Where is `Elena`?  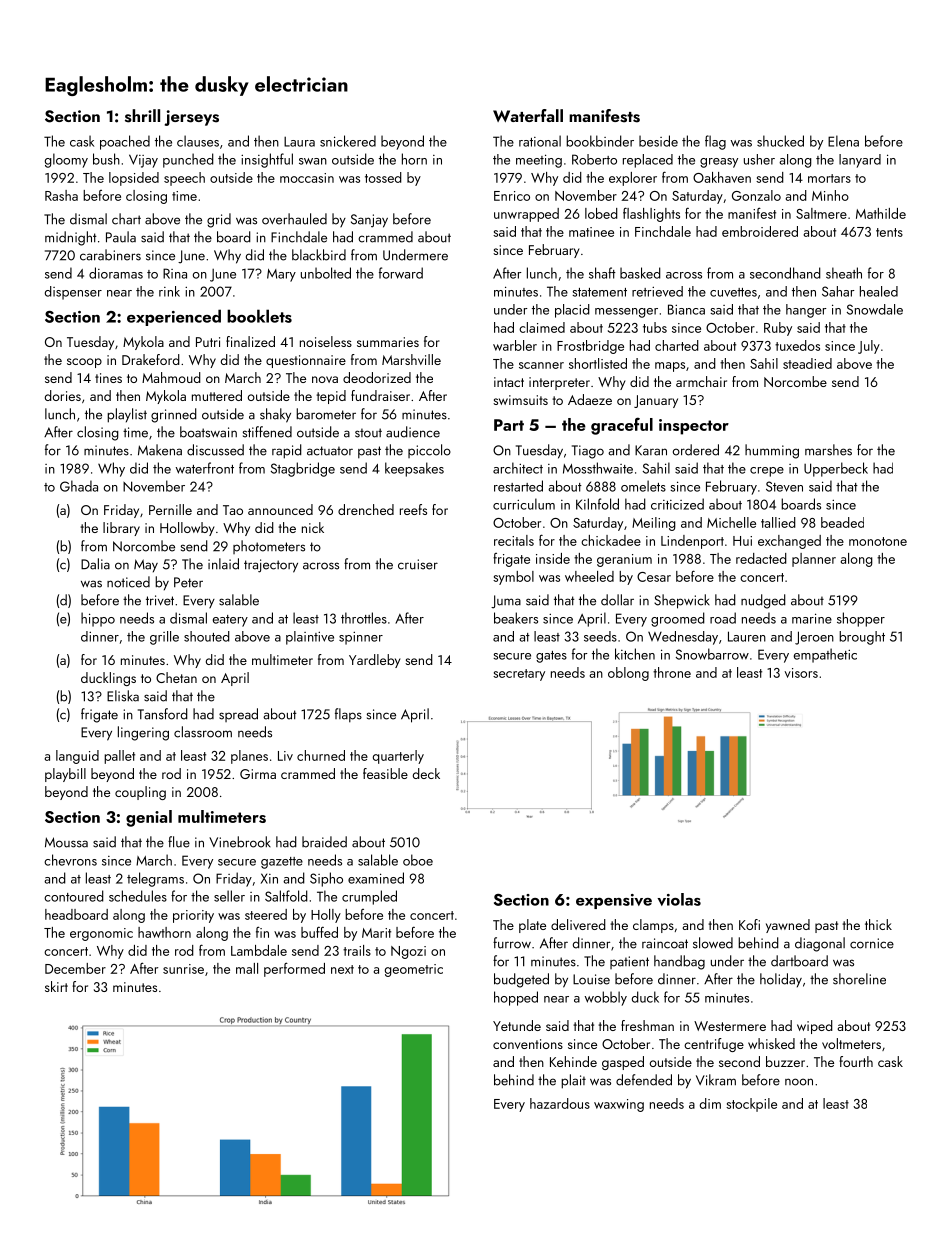 Elena is located at coordinates (843, 141).
